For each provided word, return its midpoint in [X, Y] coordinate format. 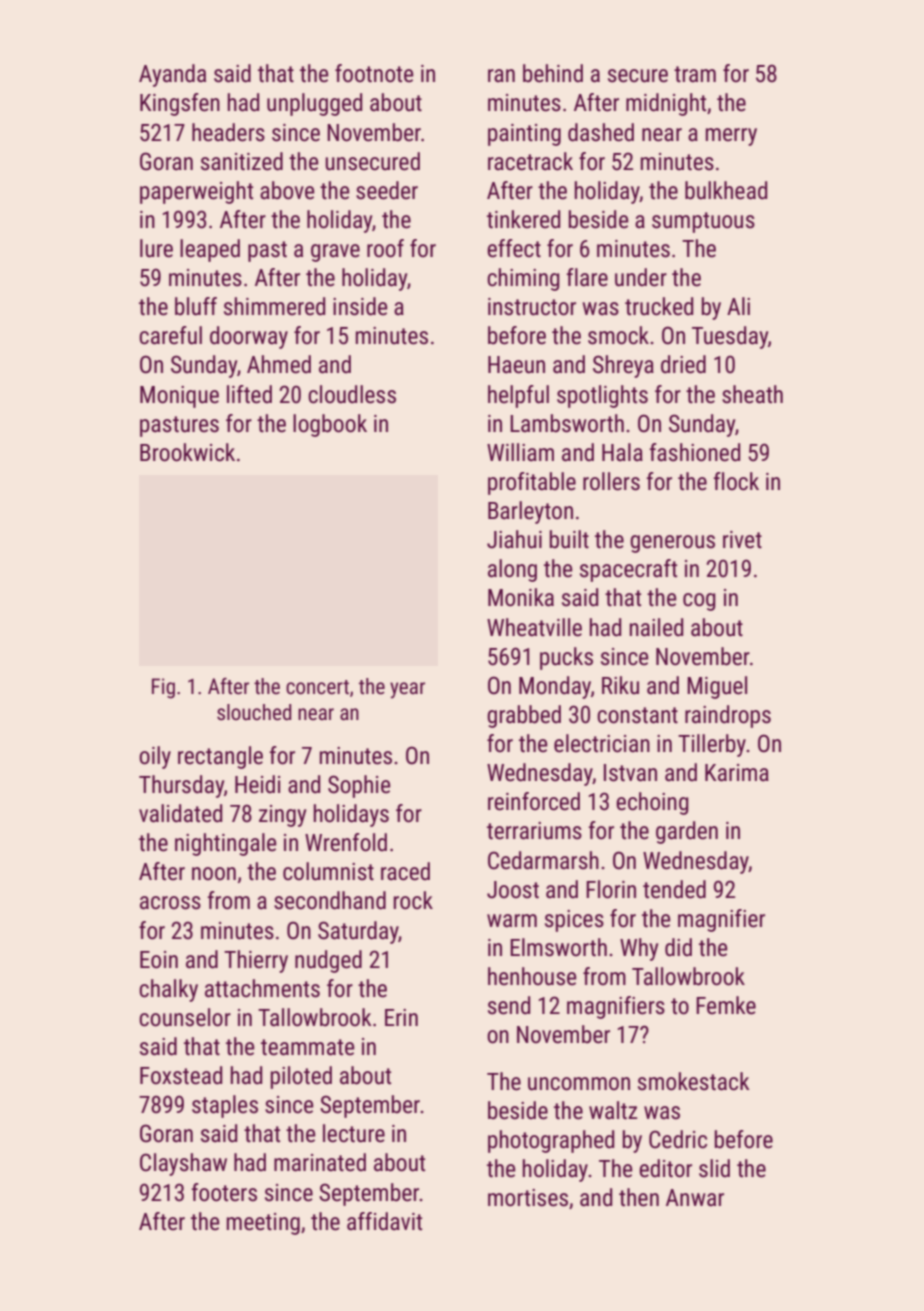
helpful [518, 396]
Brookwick [187, 452]
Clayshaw [183, 1164]
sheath [752, 394]
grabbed [524, 716]
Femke [726, 1005]
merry [731, 137]
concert [317, 687]
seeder [387, 190]
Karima [737, 773]
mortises [528, 1198]
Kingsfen [180, 104]
